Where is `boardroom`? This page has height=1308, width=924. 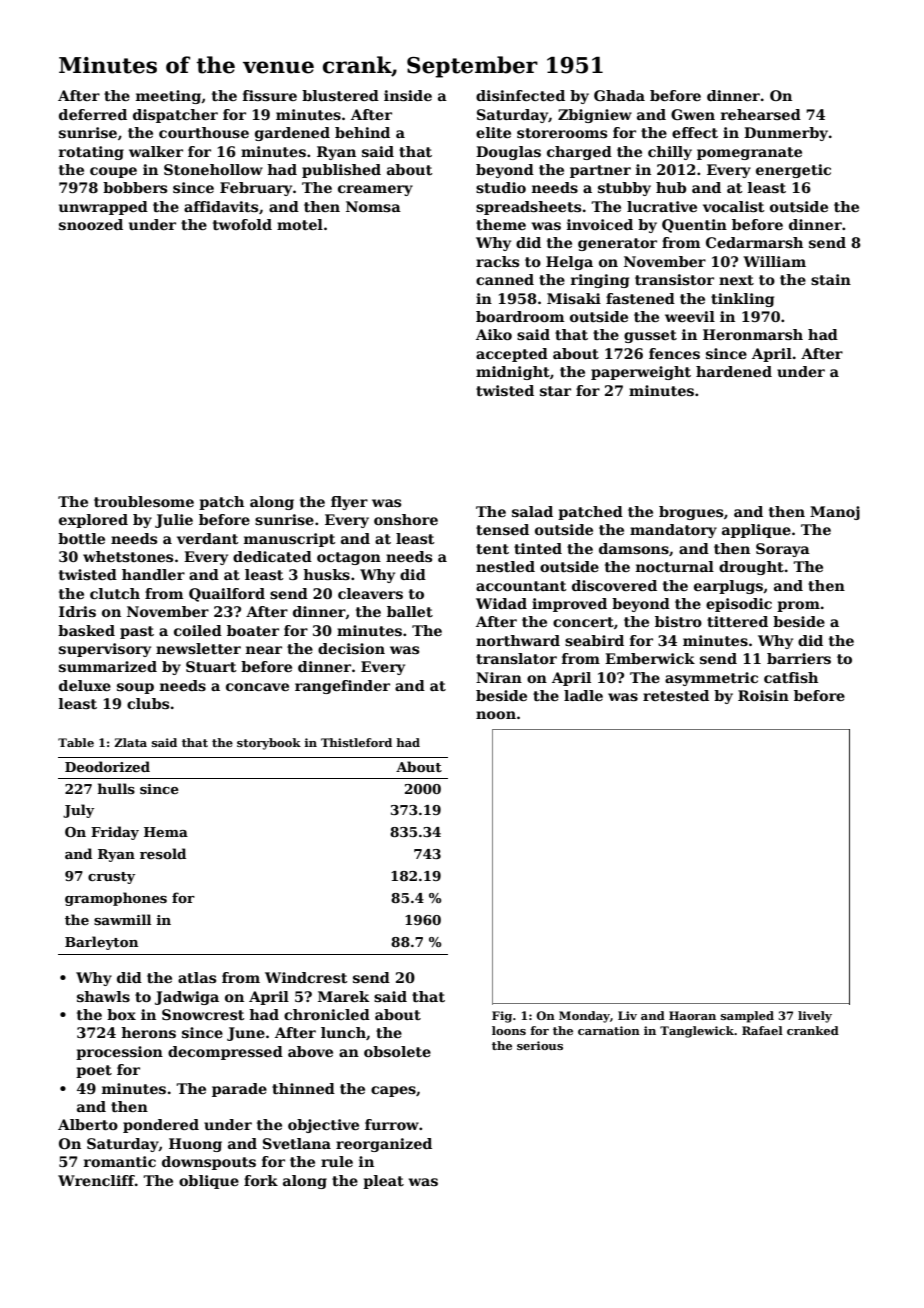 boardroom is located at coordinates (520, 316).
